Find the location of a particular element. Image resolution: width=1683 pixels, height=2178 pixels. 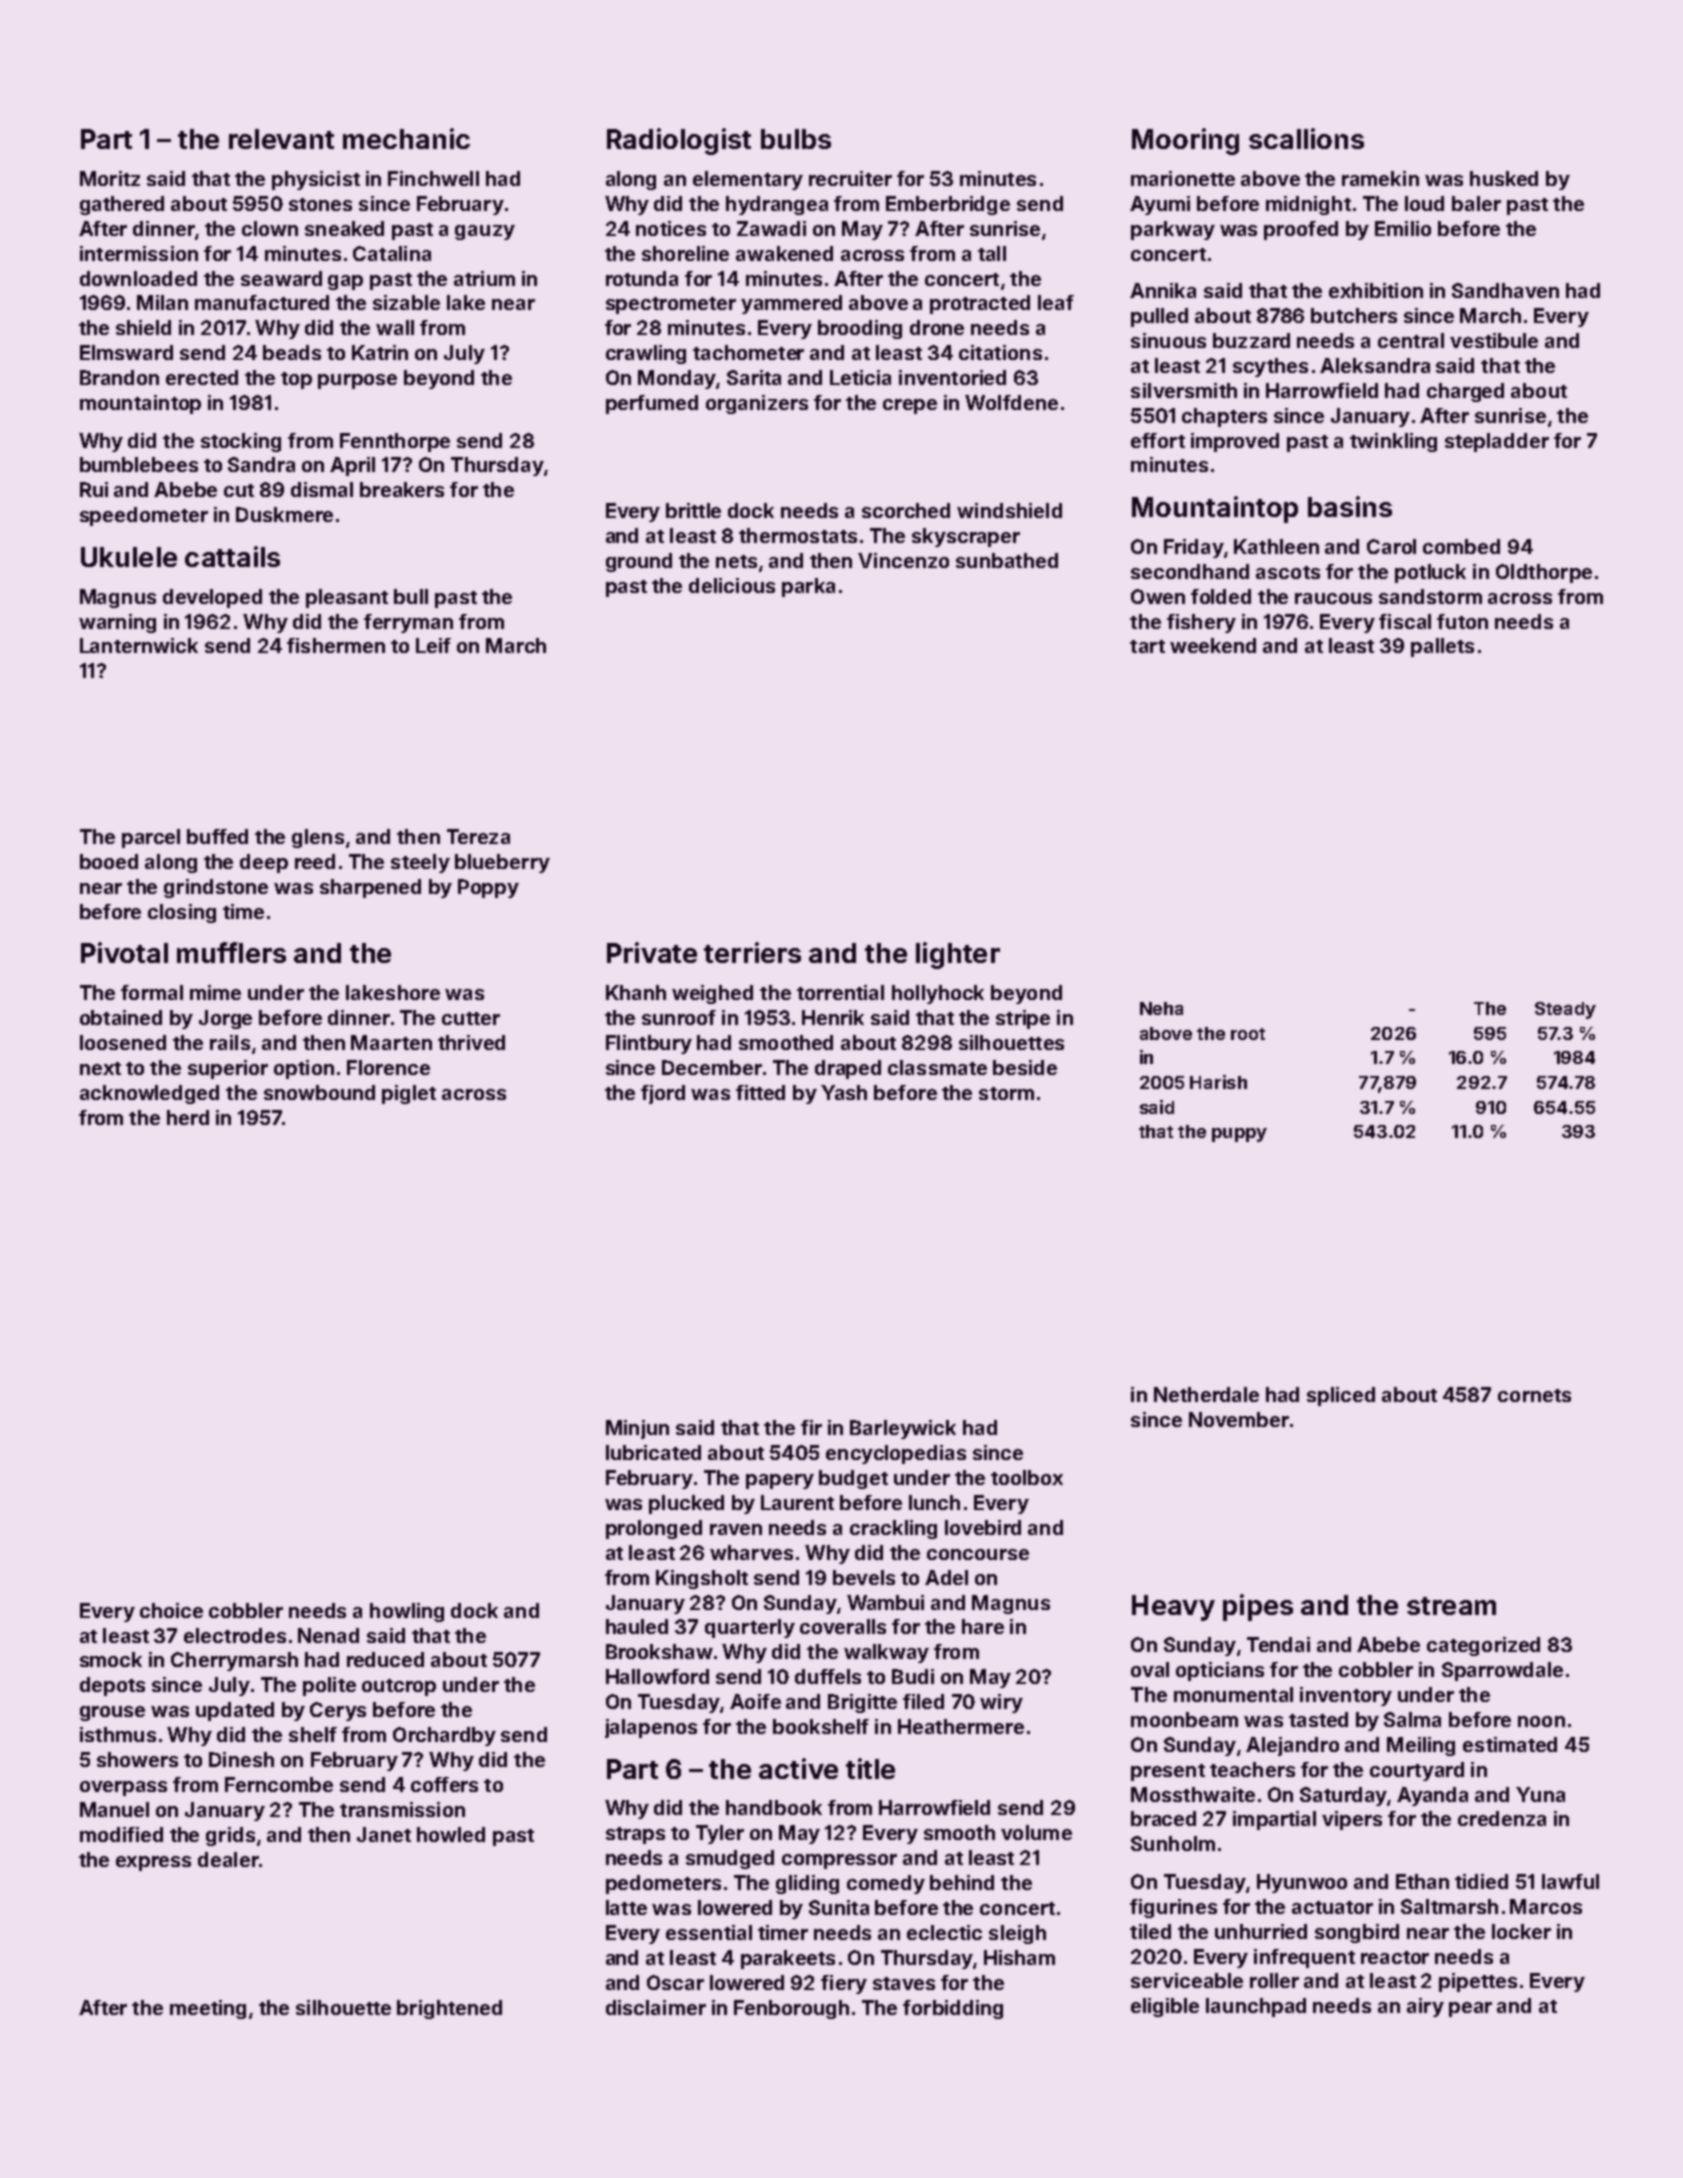

vestibule is located at coordinates (1494, 340).
